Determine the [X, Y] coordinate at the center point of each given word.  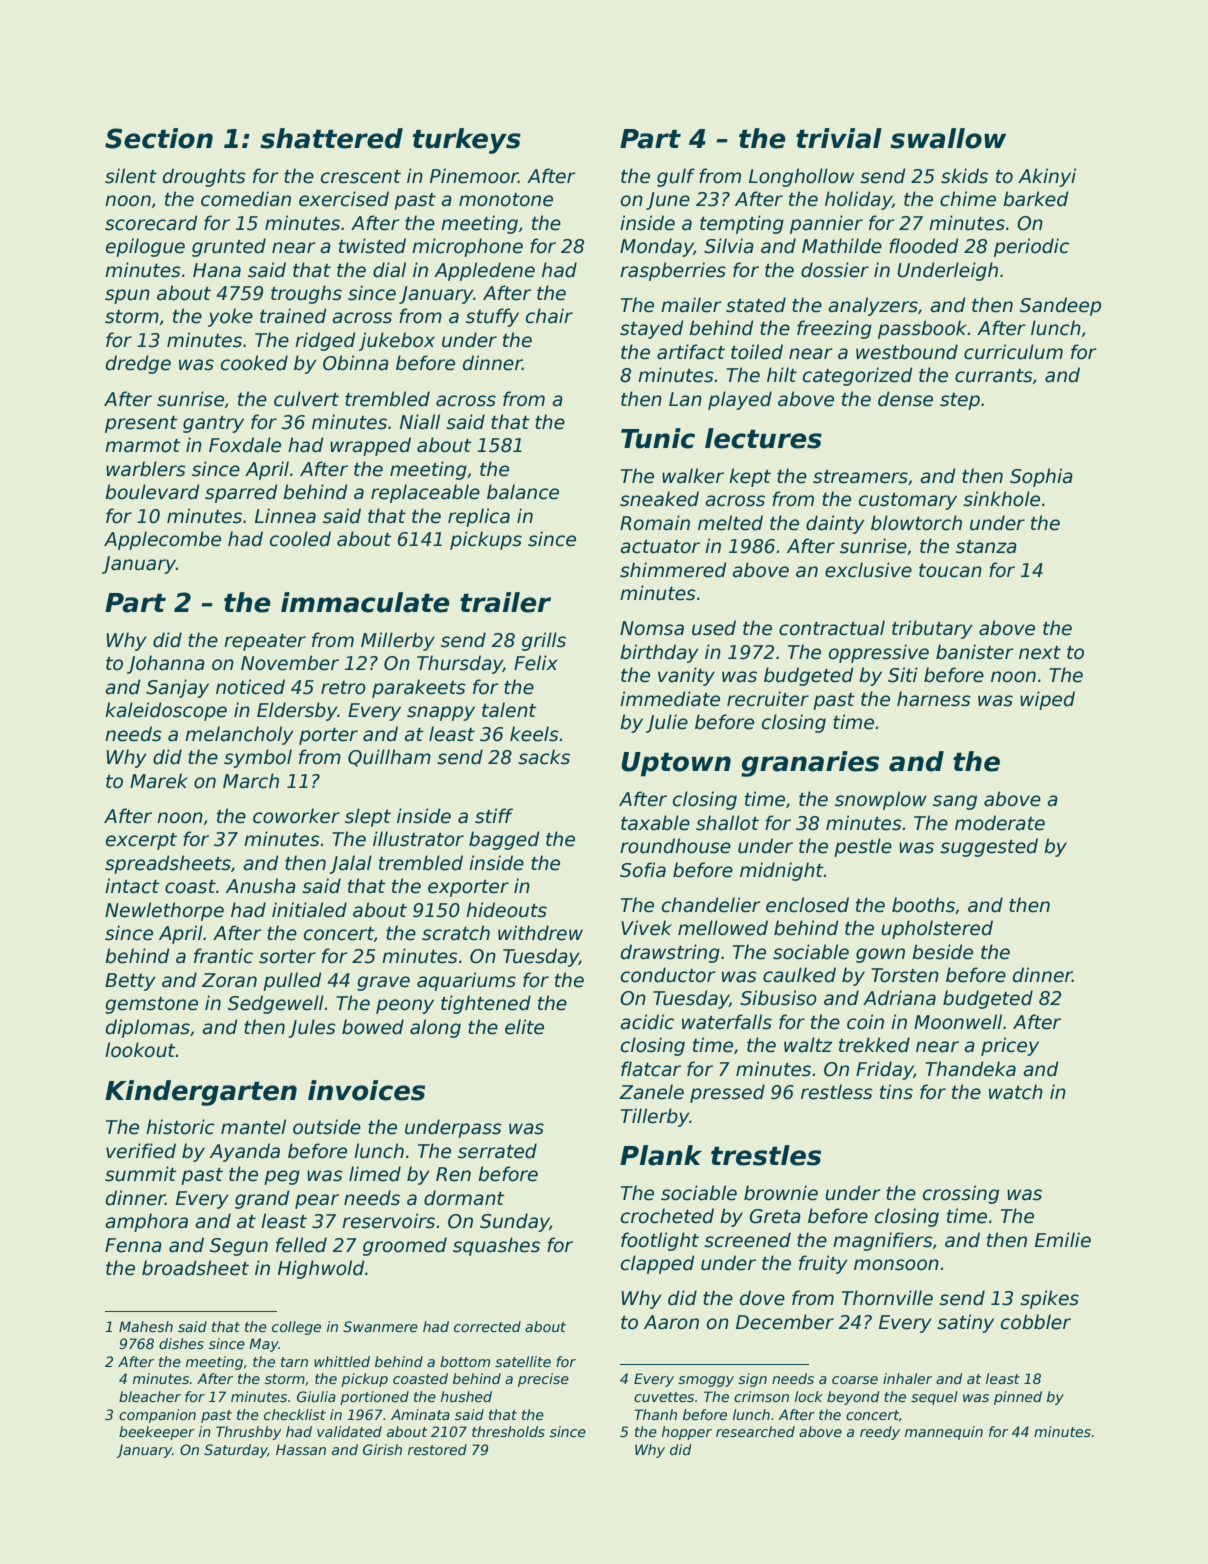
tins [896, 1092]
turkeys [467, 141]
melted [730, 523]
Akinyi [1047, 177]
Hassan [301, 1449]
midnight [782, 871]
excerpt [141, 841]
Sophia [1041, 477]
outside [327, 1127]
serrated [497, 1151]
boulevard [152, 492]
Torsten [905, 975]
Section [159, 138]
